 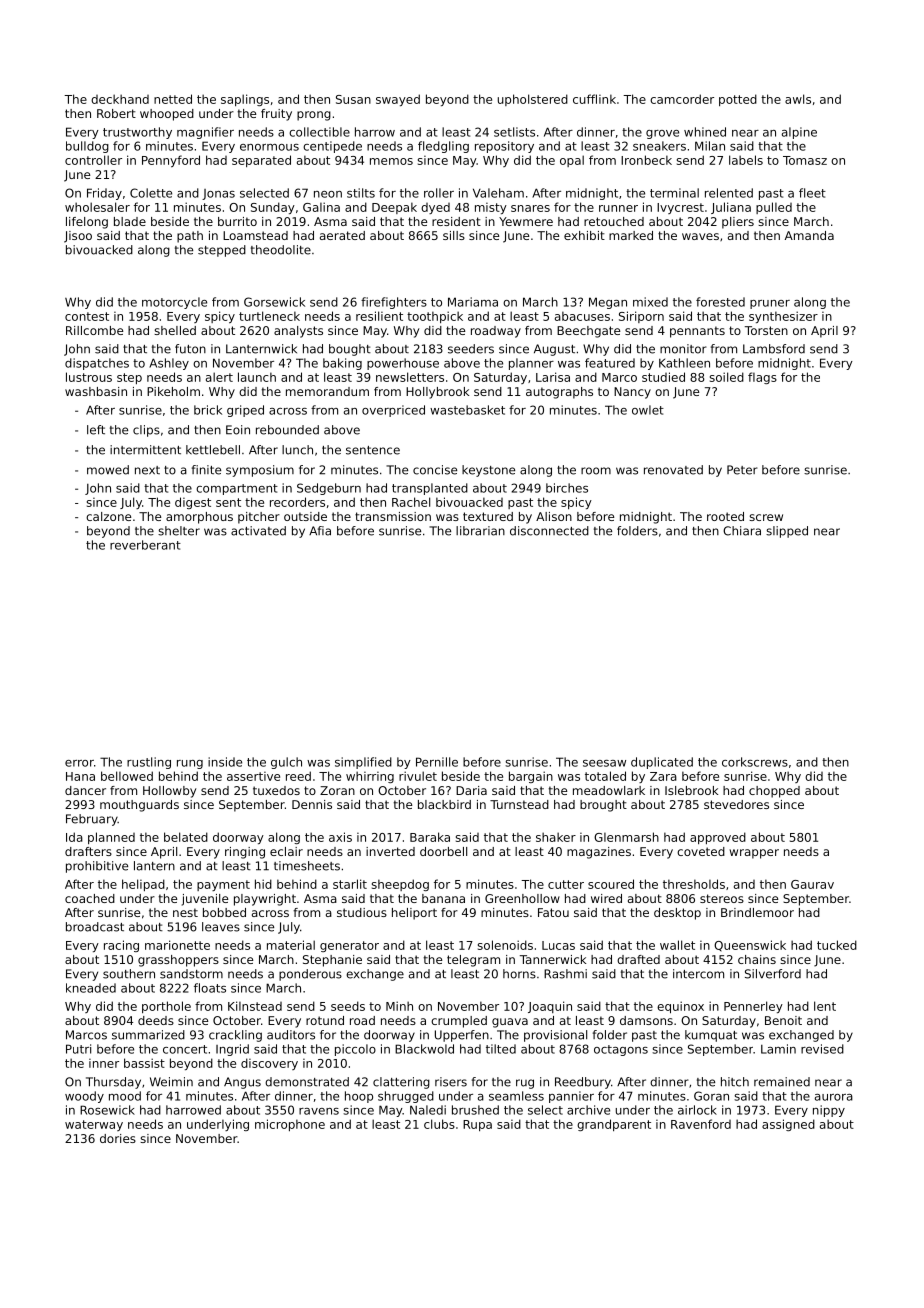 I want to click on Hollybrook, so click(x=437, y=393).
